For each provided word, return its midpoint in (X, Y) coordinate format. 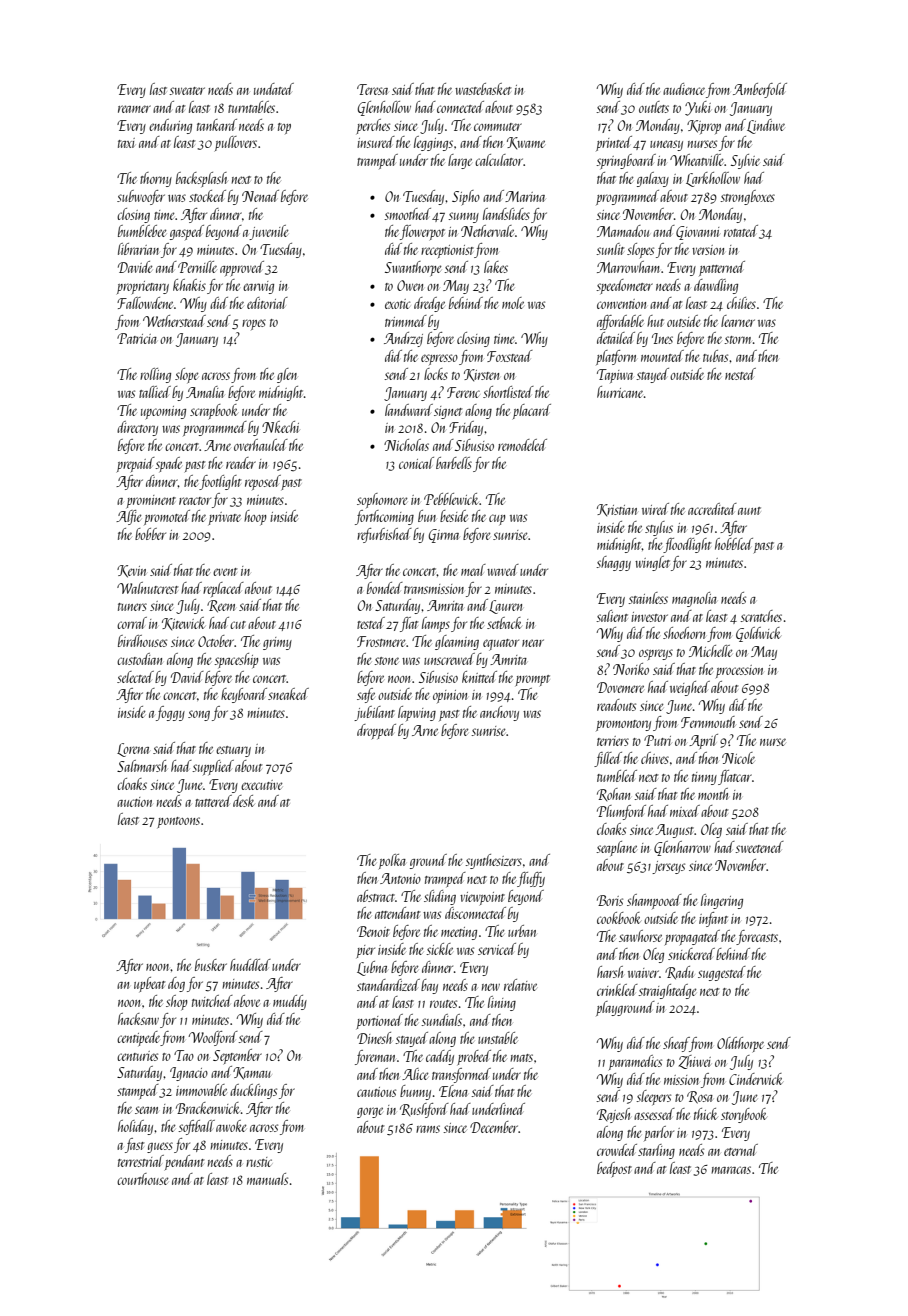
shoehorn (684, 633)
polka (392, 861)
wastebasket (483, 89)
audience (684, 89)
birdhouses (142, 641)
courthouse (142, 1179)
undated (274, 89)
